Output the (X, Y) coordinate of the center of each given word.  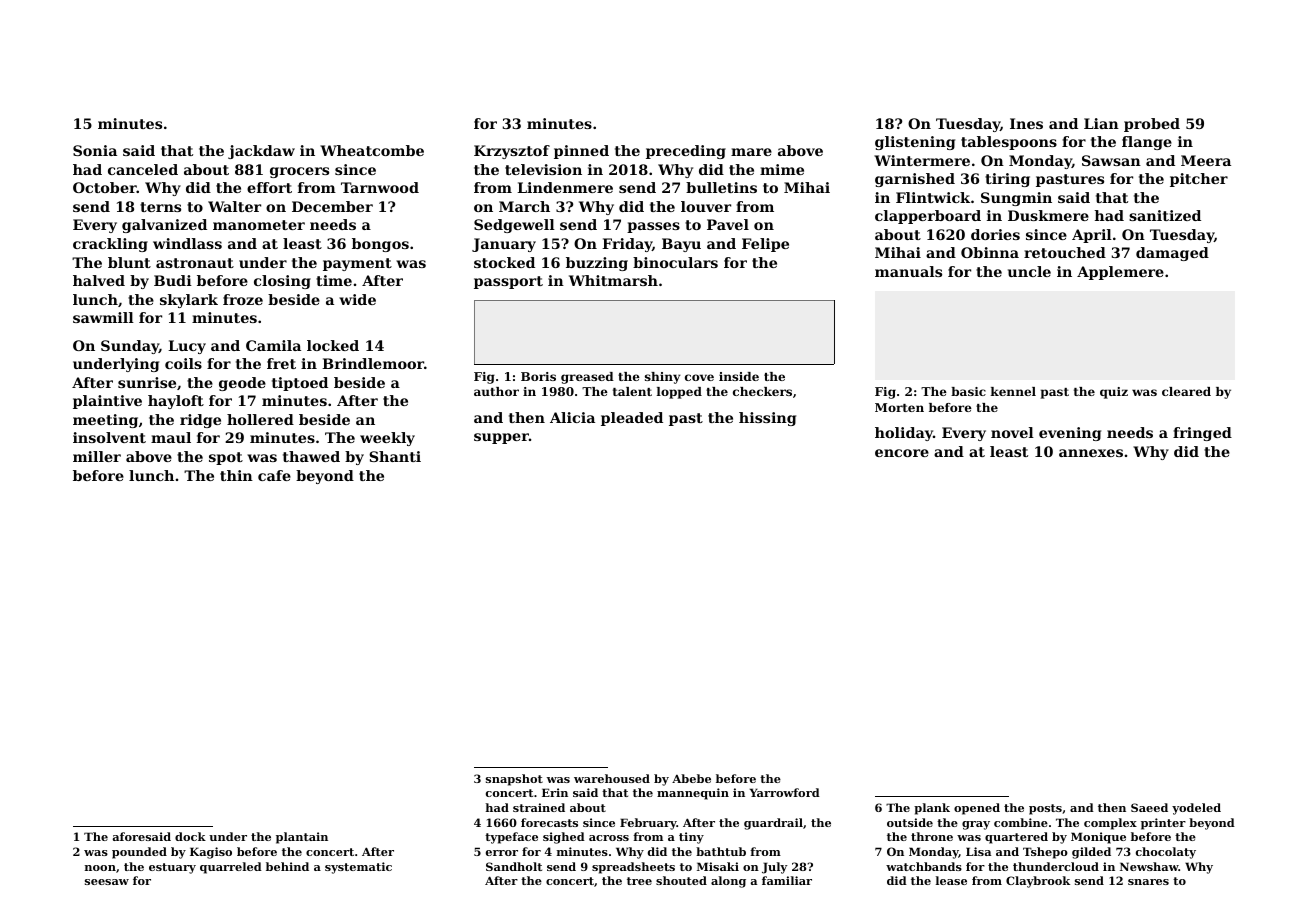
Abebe (691, 778)
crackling (110, 245)
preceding (686, 152)
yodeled (1196, 809)
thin (236, 475)
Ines (1026, 123)
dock (190, 836)
